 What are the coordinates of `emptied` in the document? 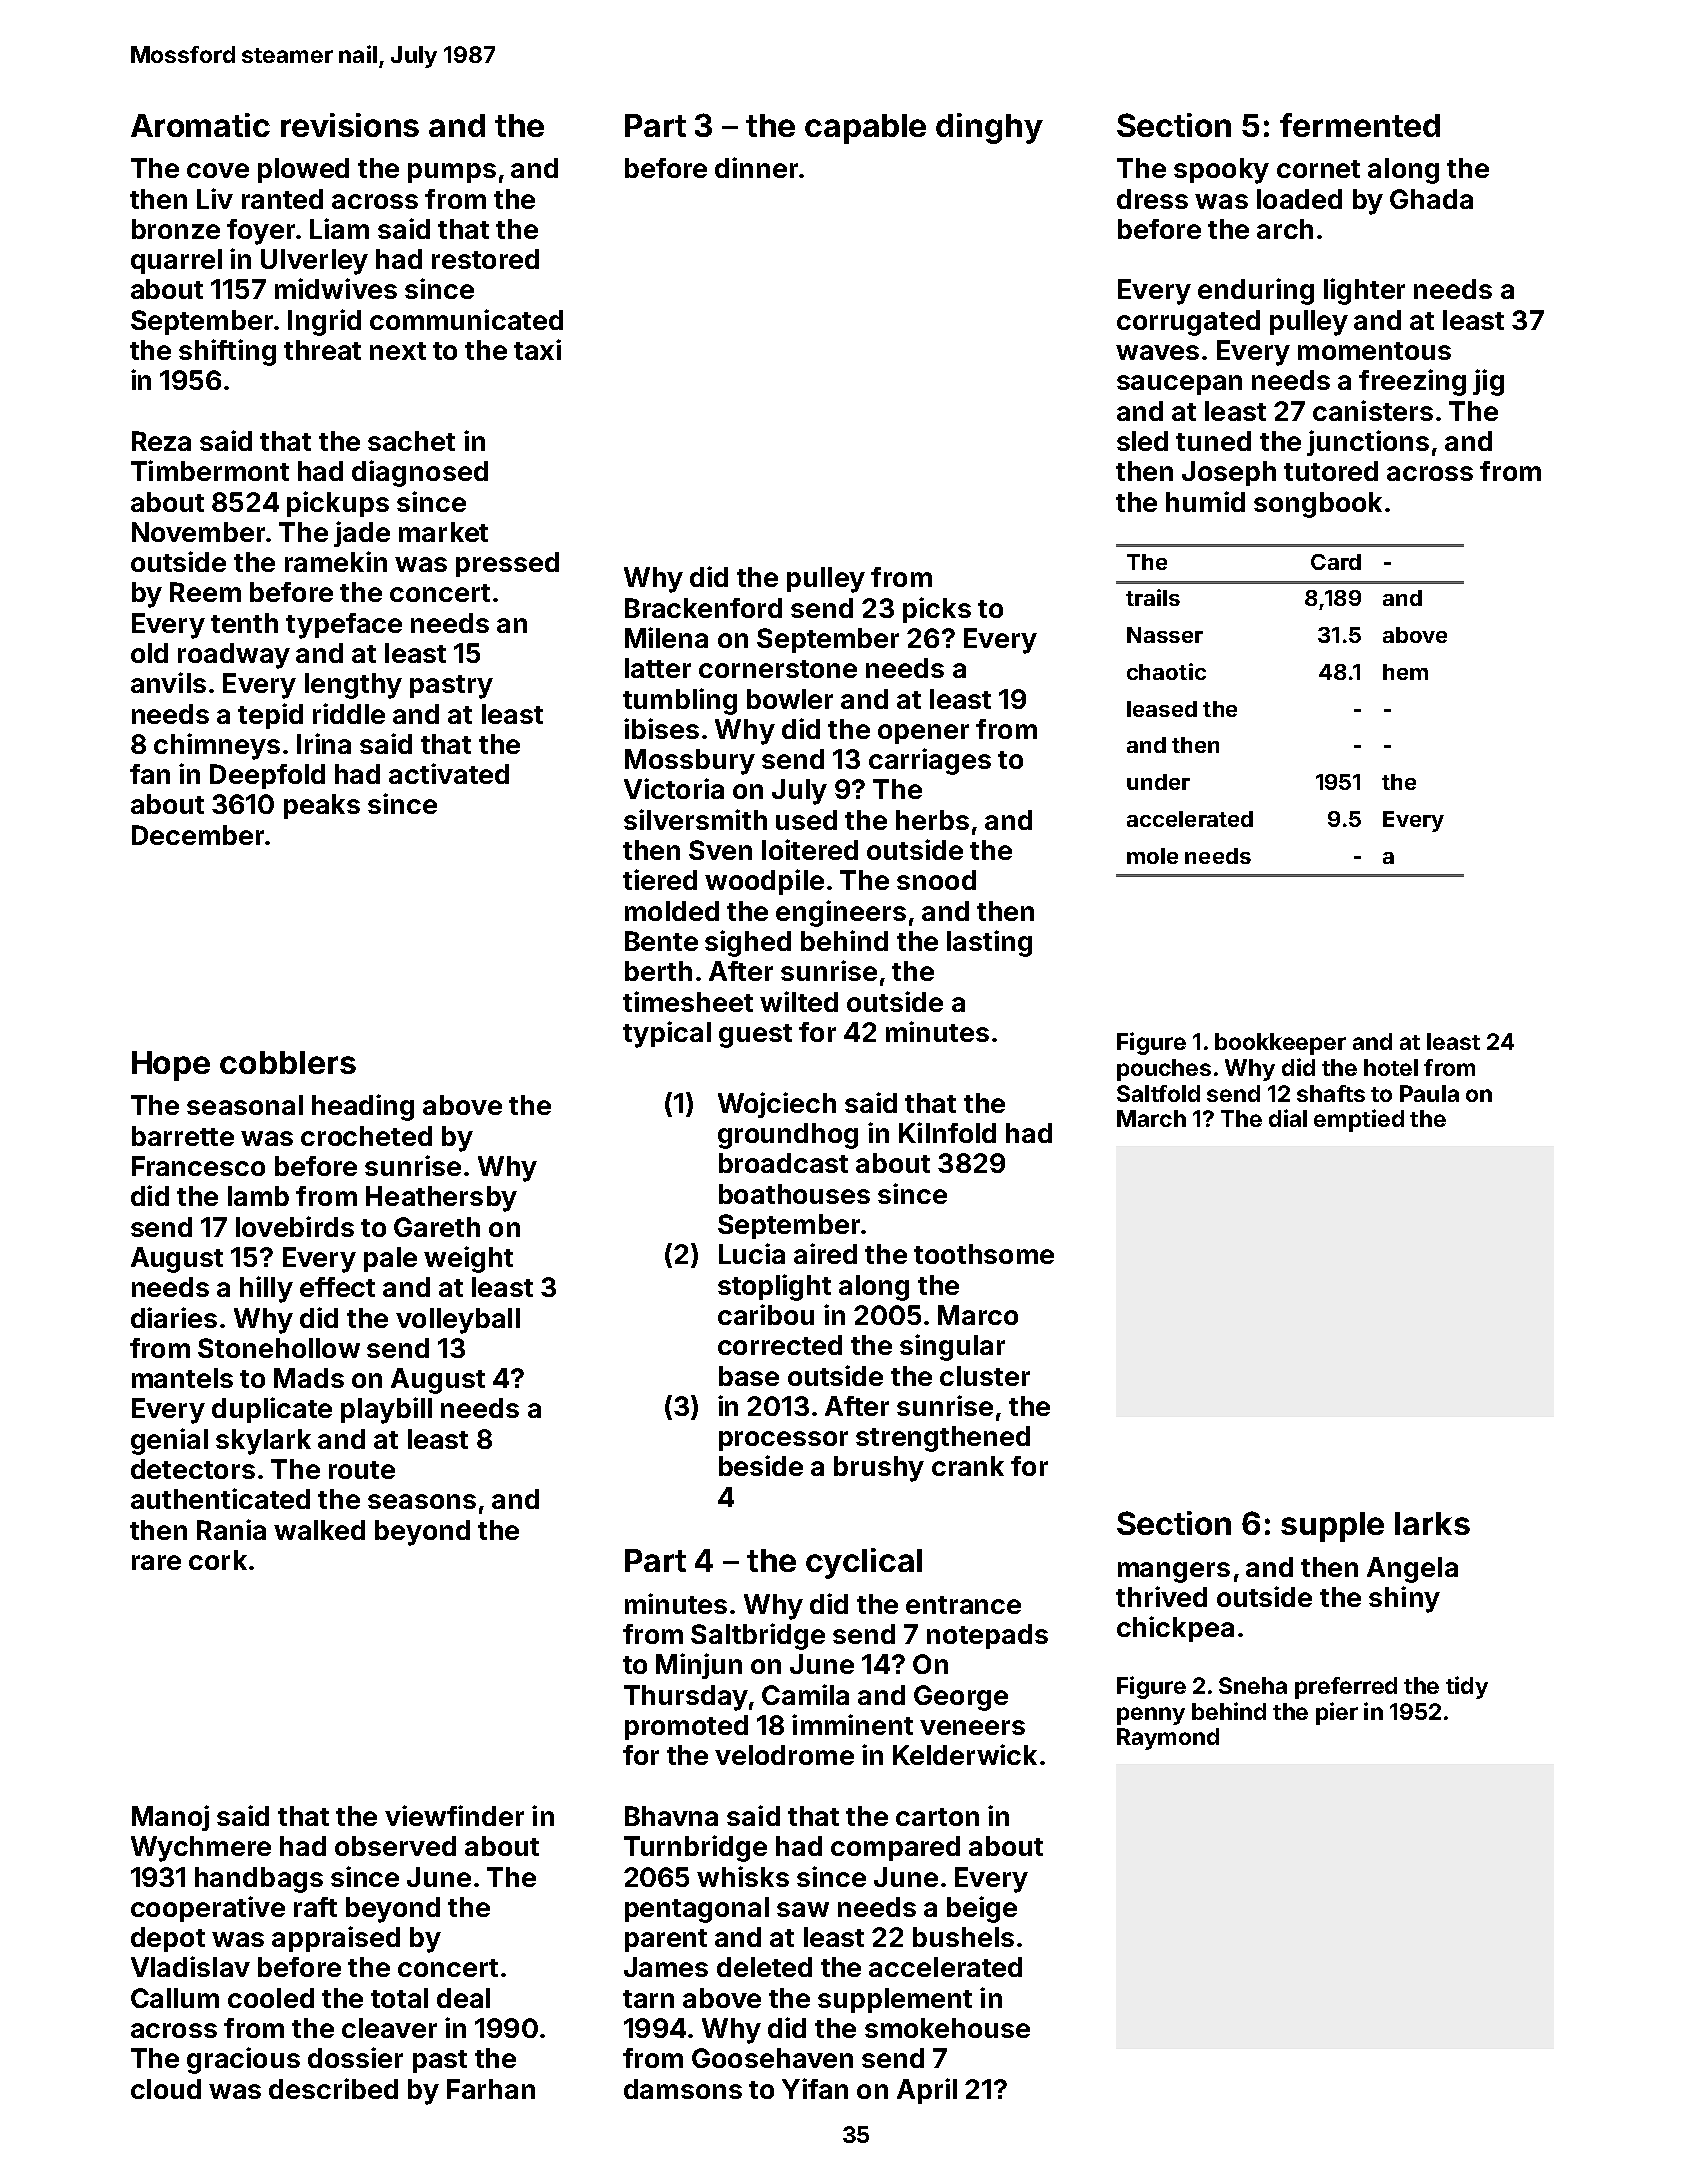 It's located at (1359, 1120).
